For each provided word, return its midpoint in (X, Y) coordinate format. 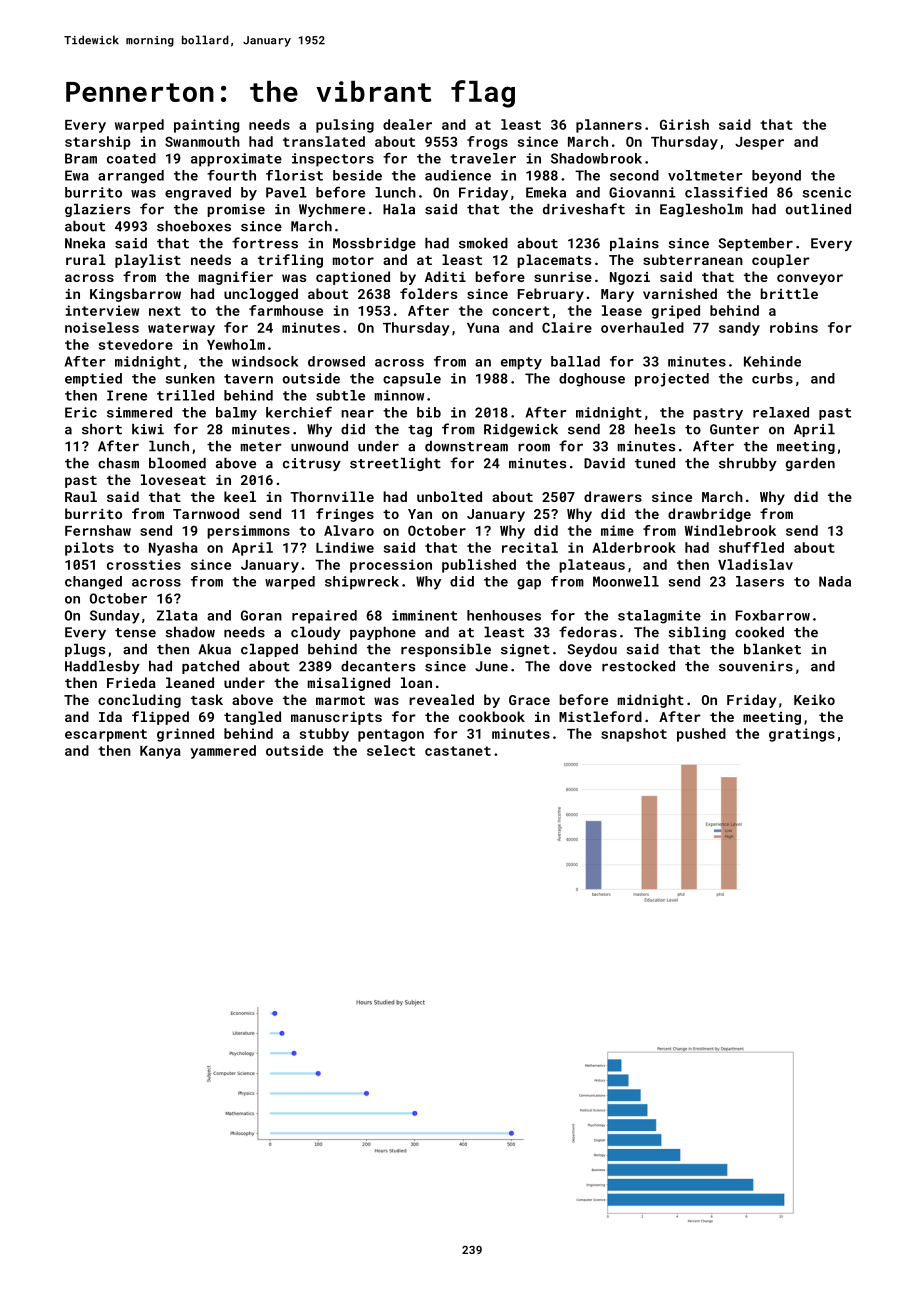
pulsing (345, 126)
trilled (185, 395)
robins (794, 327)
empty (521, 363)
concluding (139, 701)
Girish (684, 124)
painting (206, 126)
